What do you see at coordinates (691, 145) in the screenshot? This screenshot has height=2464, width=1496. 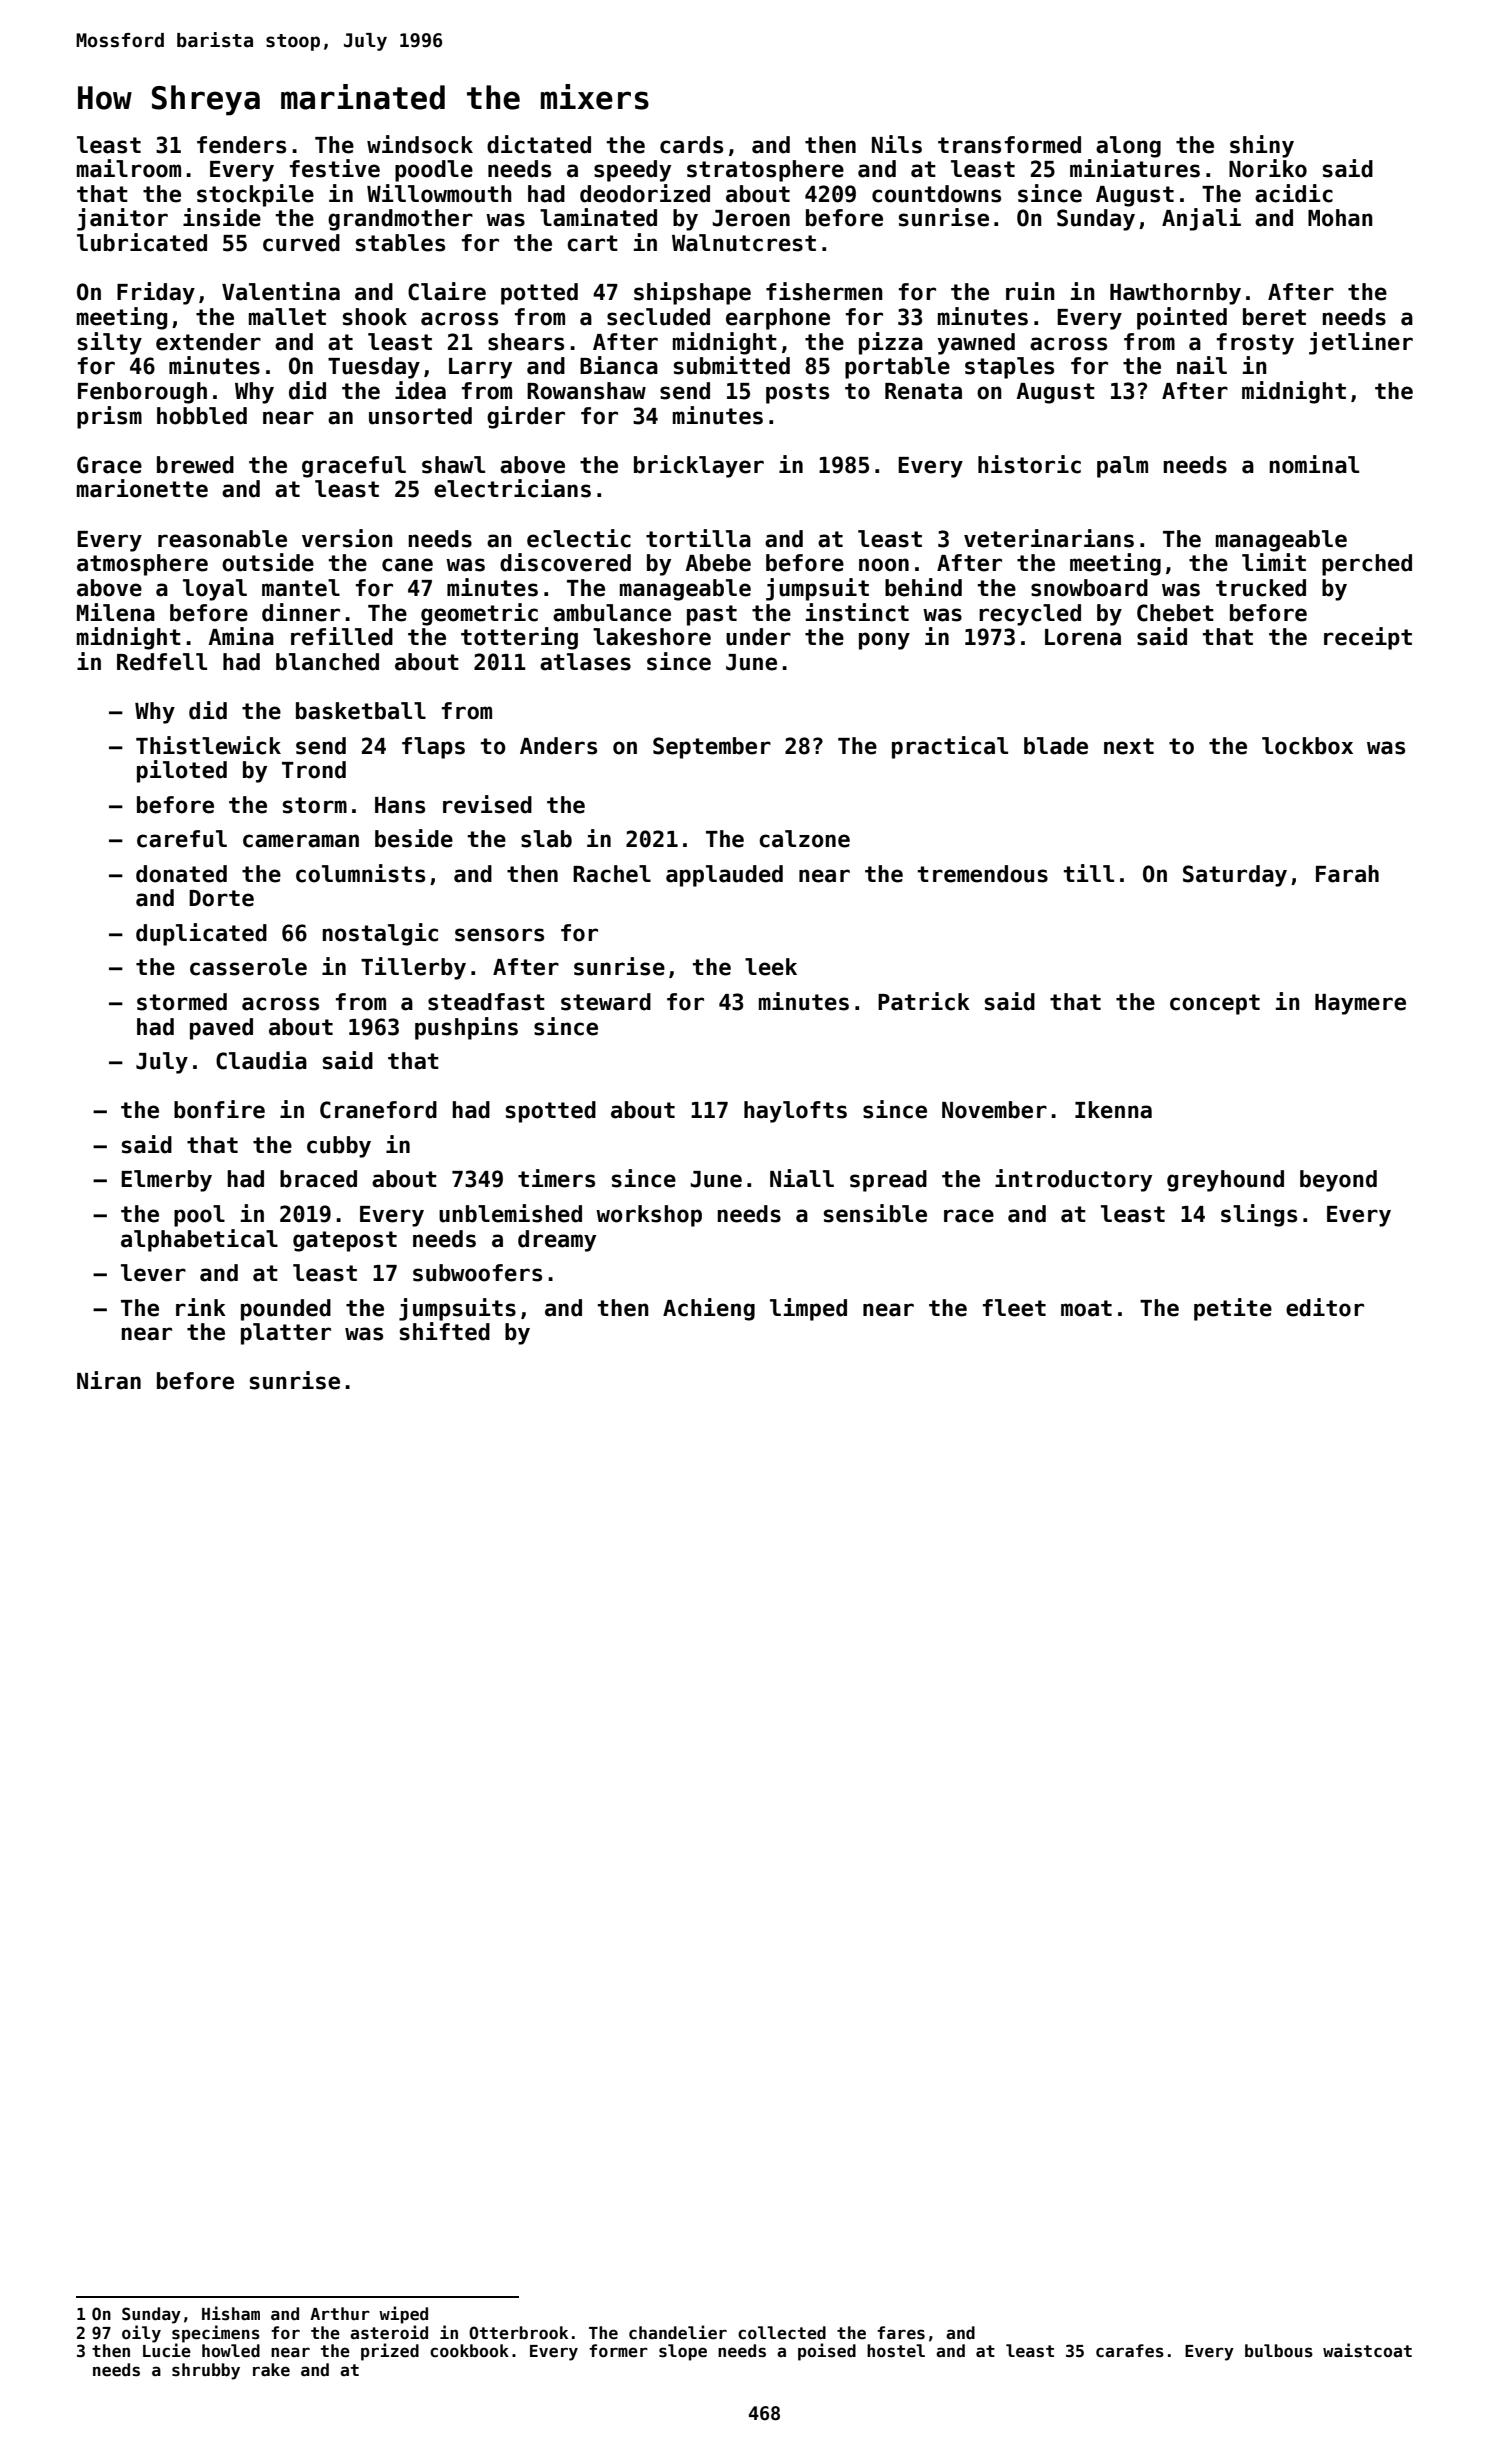 I see `cards` at bounding box center [691, 145].
